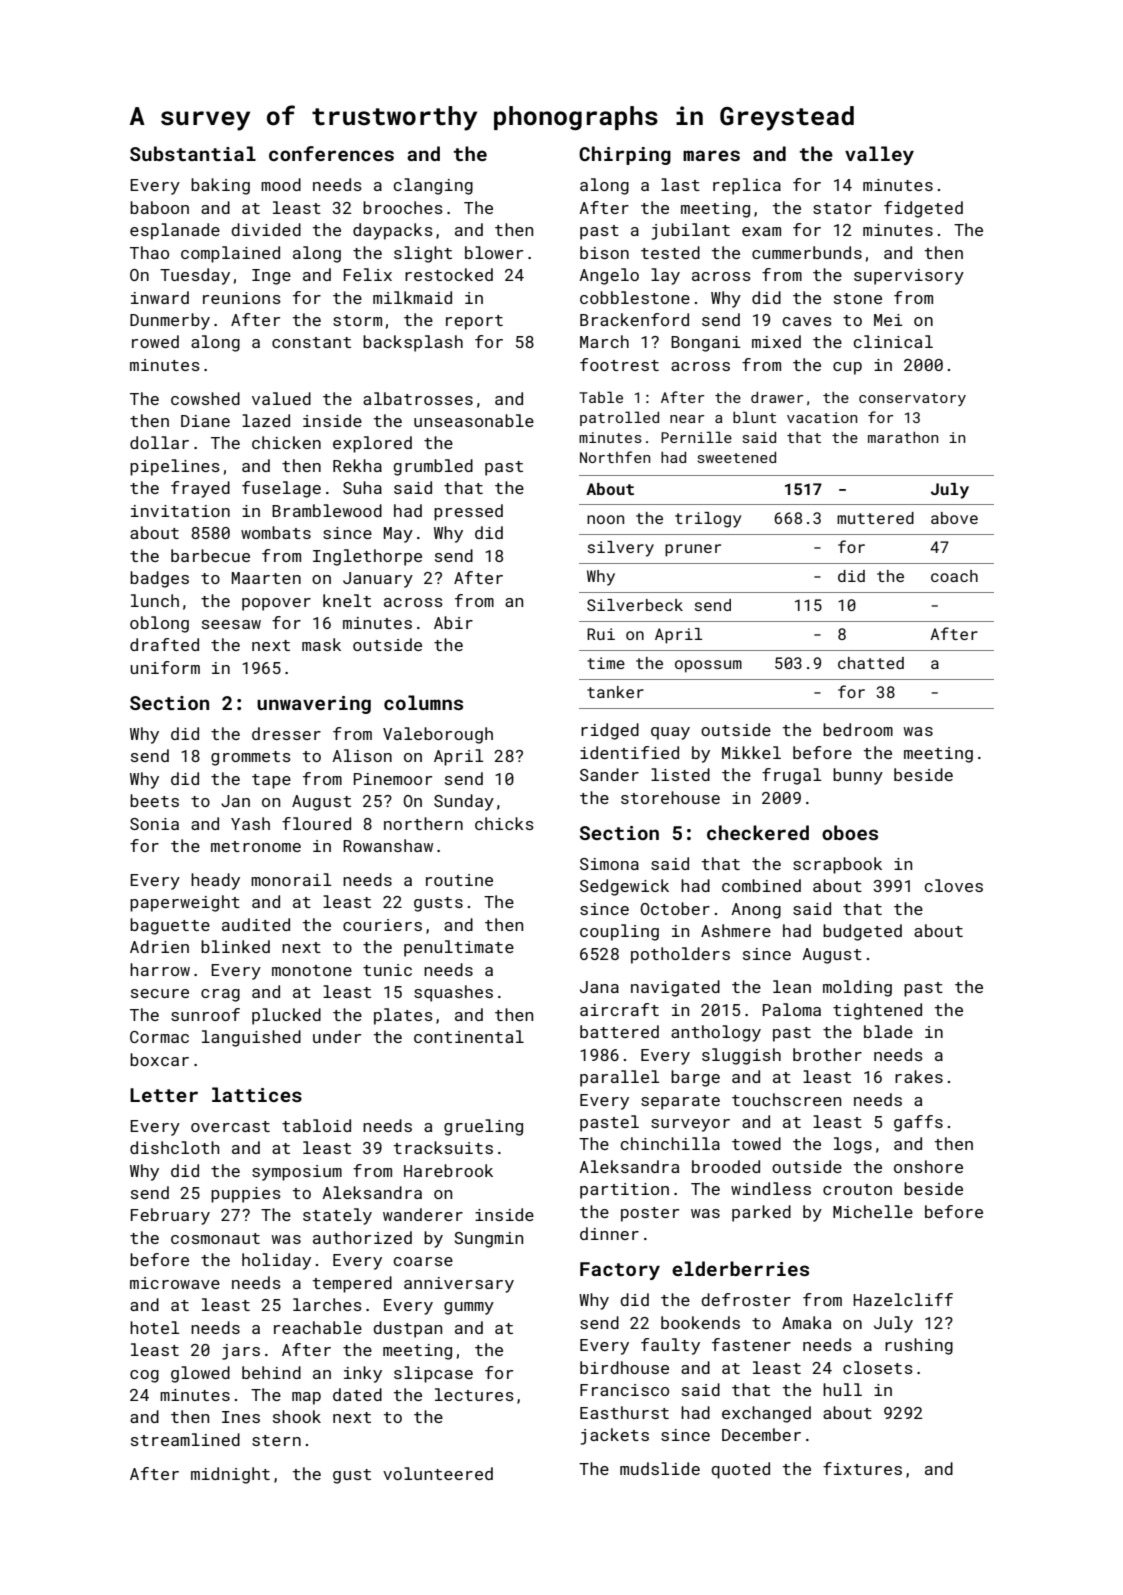  Describe the element at coordinates (193, 153) in the page. I see `Substantial` at that location.
